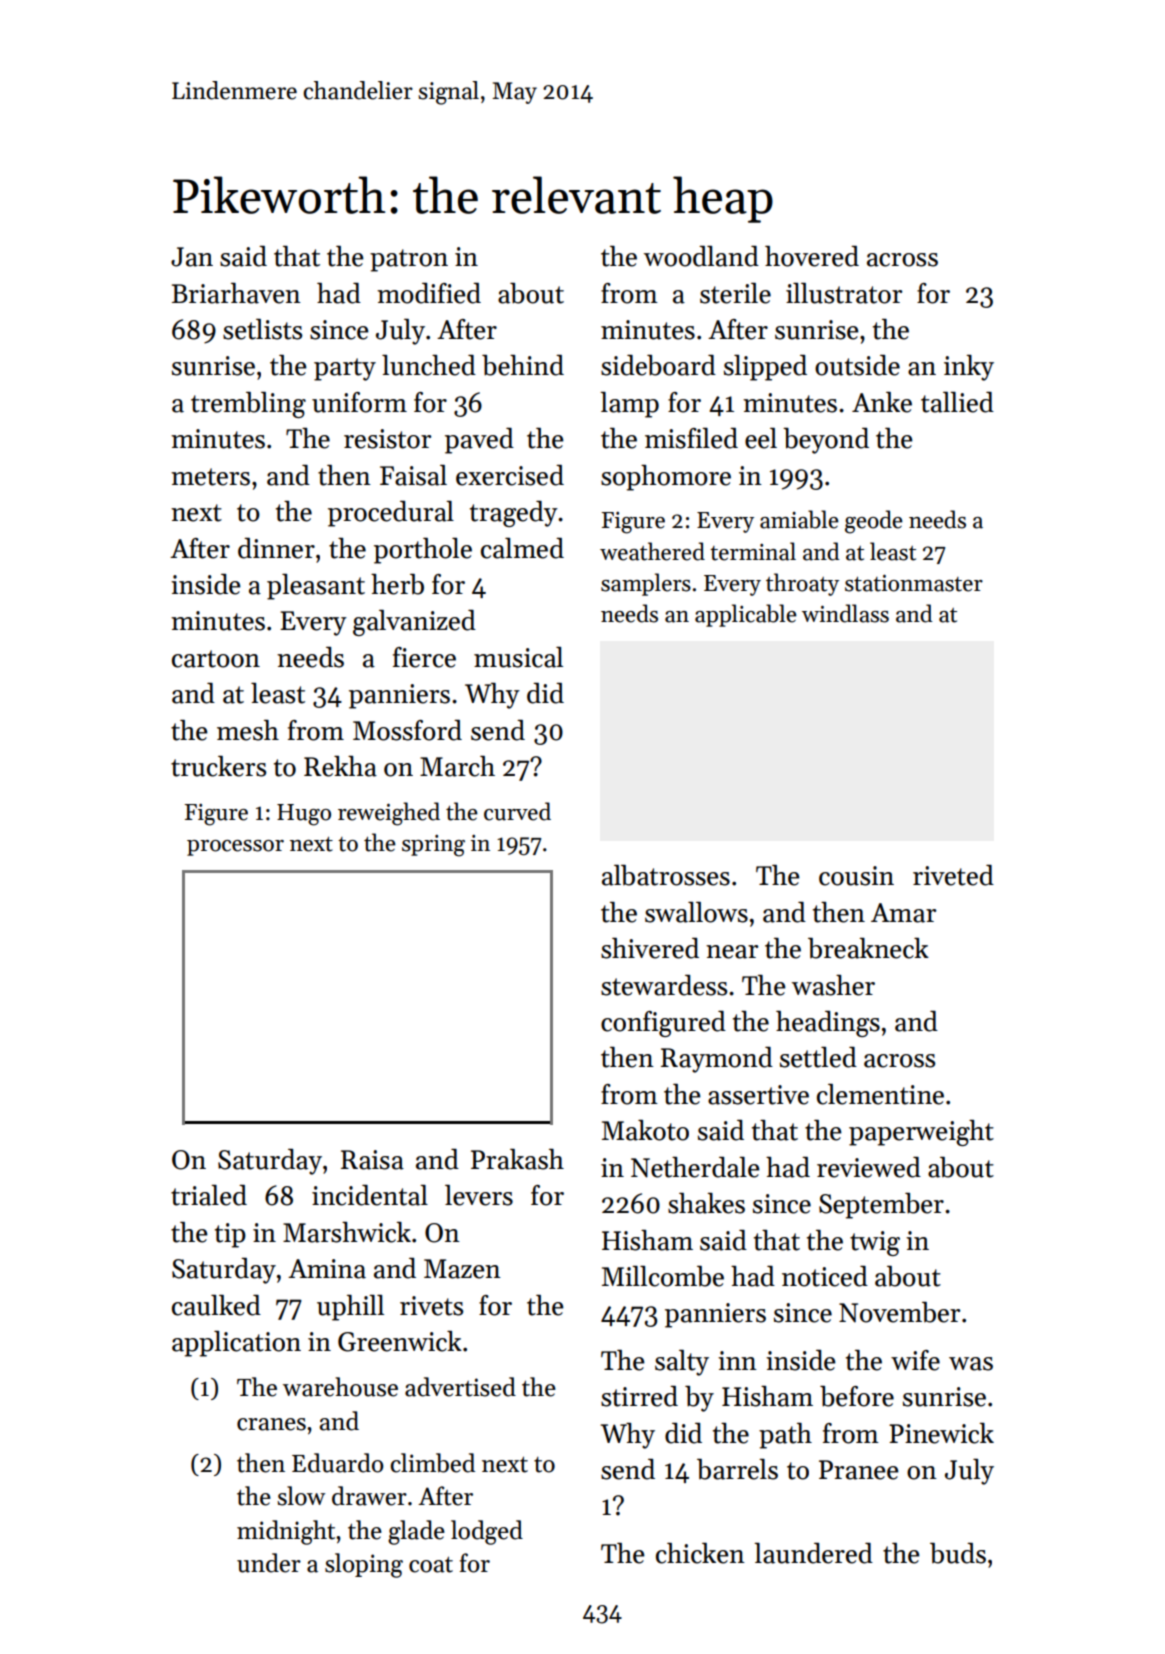 The height and width of the screenshot is (1654, 1165). Describe the element at coordinates (958, 1553) in the screenshot. I see `buds` at that location.
